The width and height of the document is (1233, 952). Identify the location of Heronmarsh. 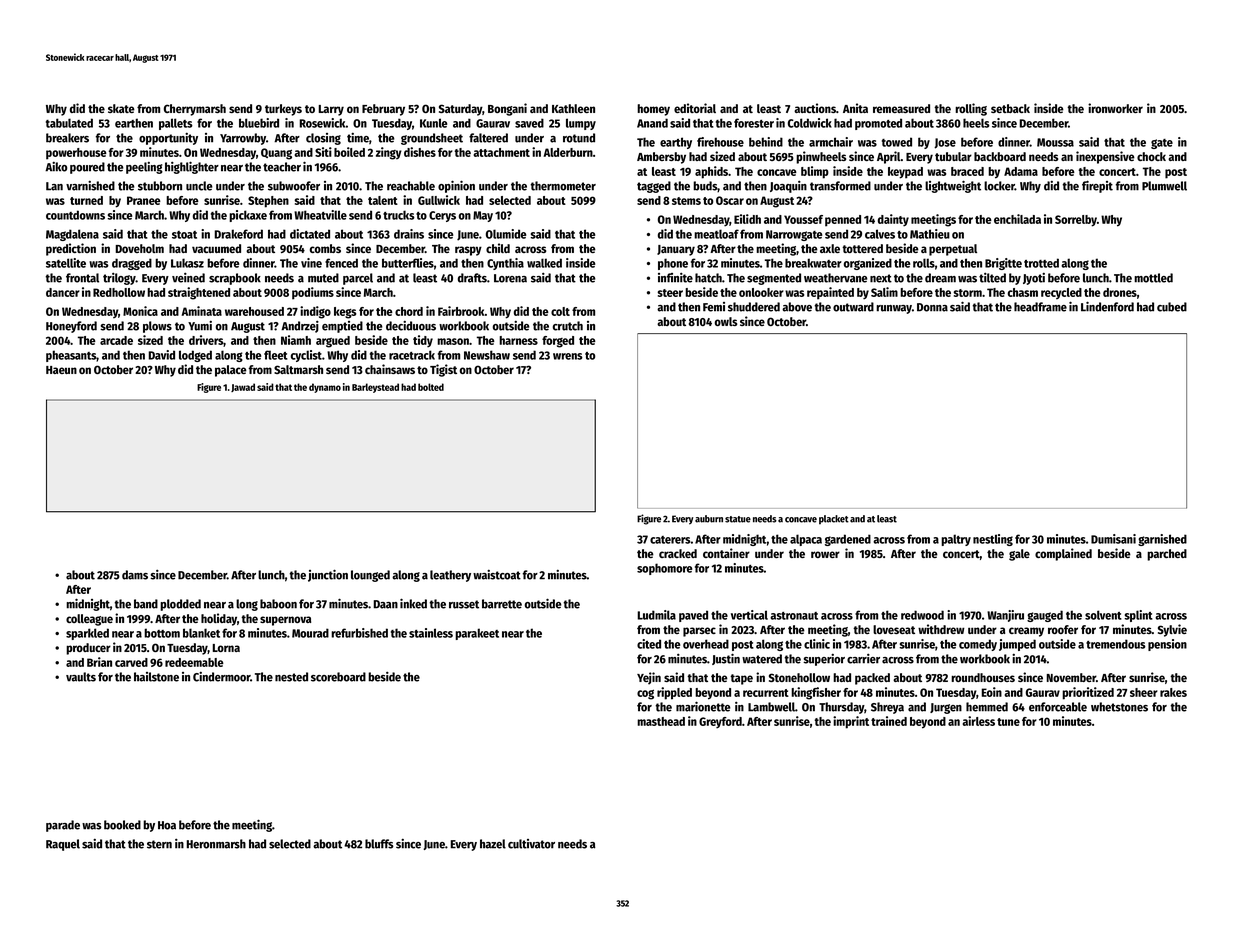
(216, 844).
